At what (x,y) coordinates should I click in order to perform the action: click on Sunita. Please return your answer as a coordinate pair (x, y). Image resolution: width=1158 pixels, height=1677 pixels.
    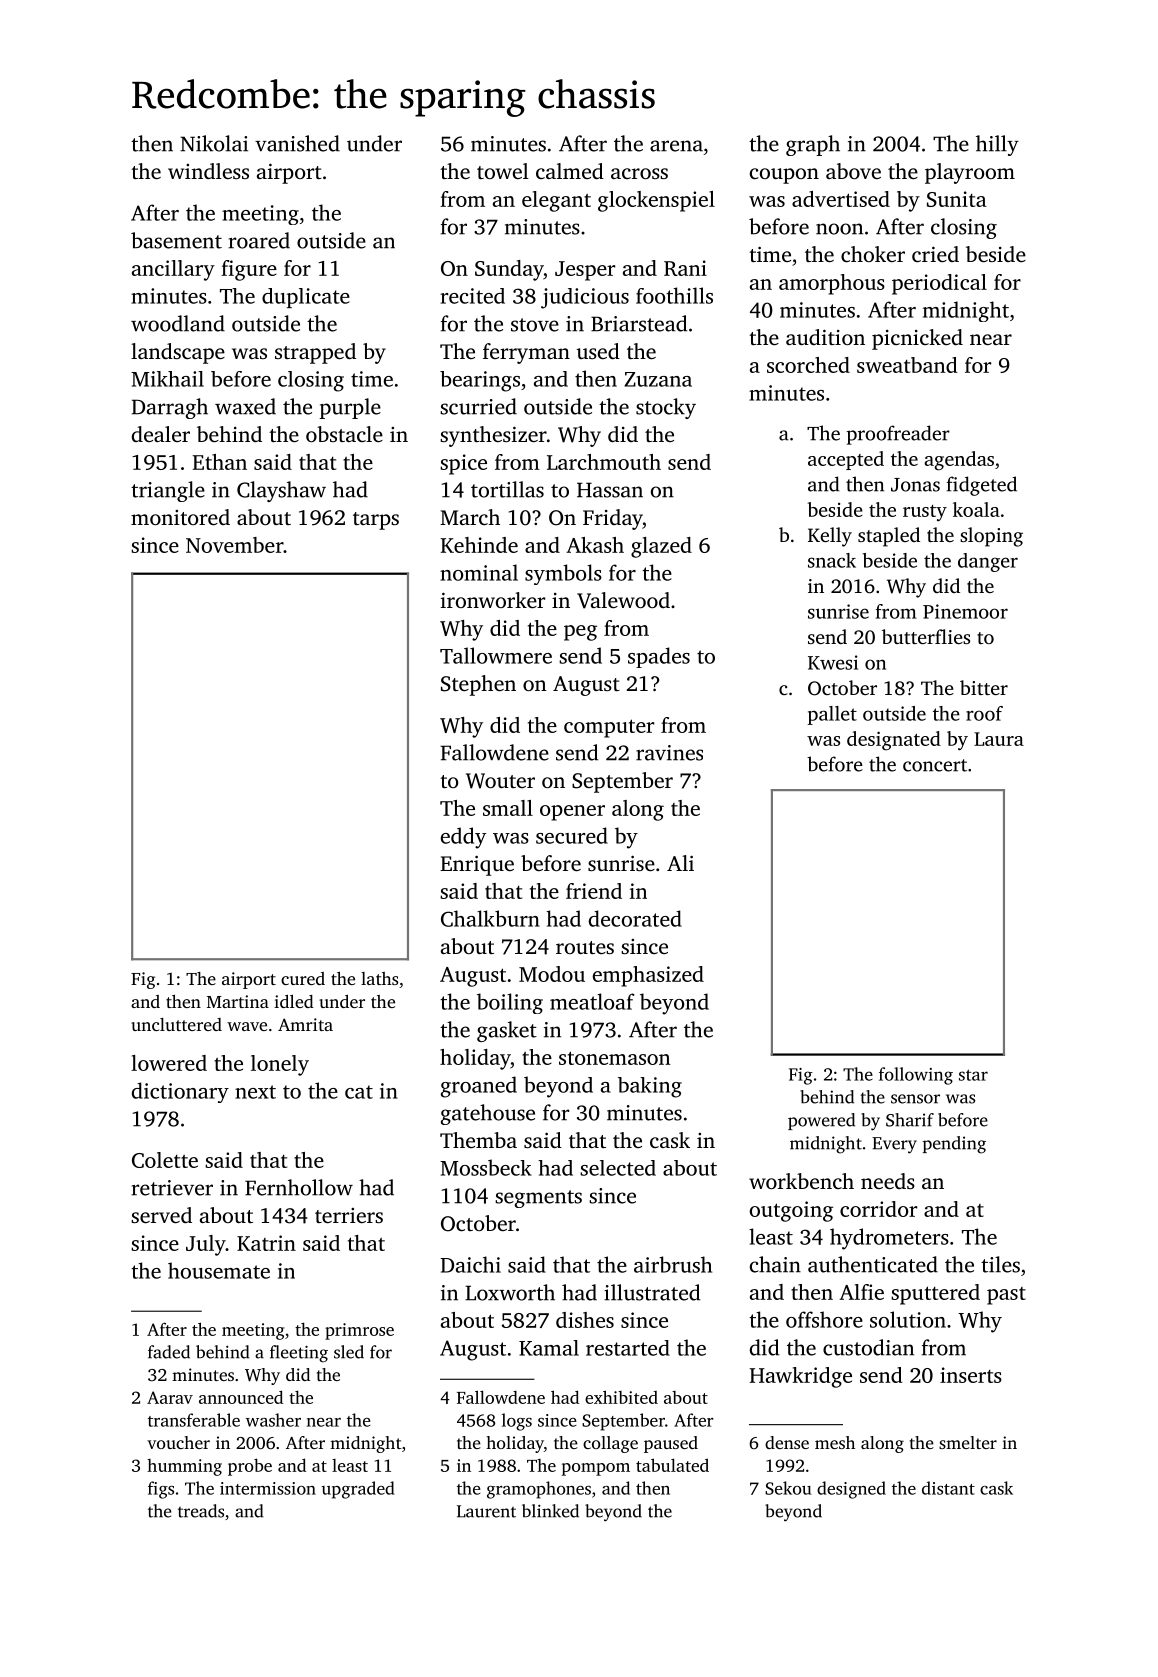
    Looking at the image, I should click on (957, 199).
